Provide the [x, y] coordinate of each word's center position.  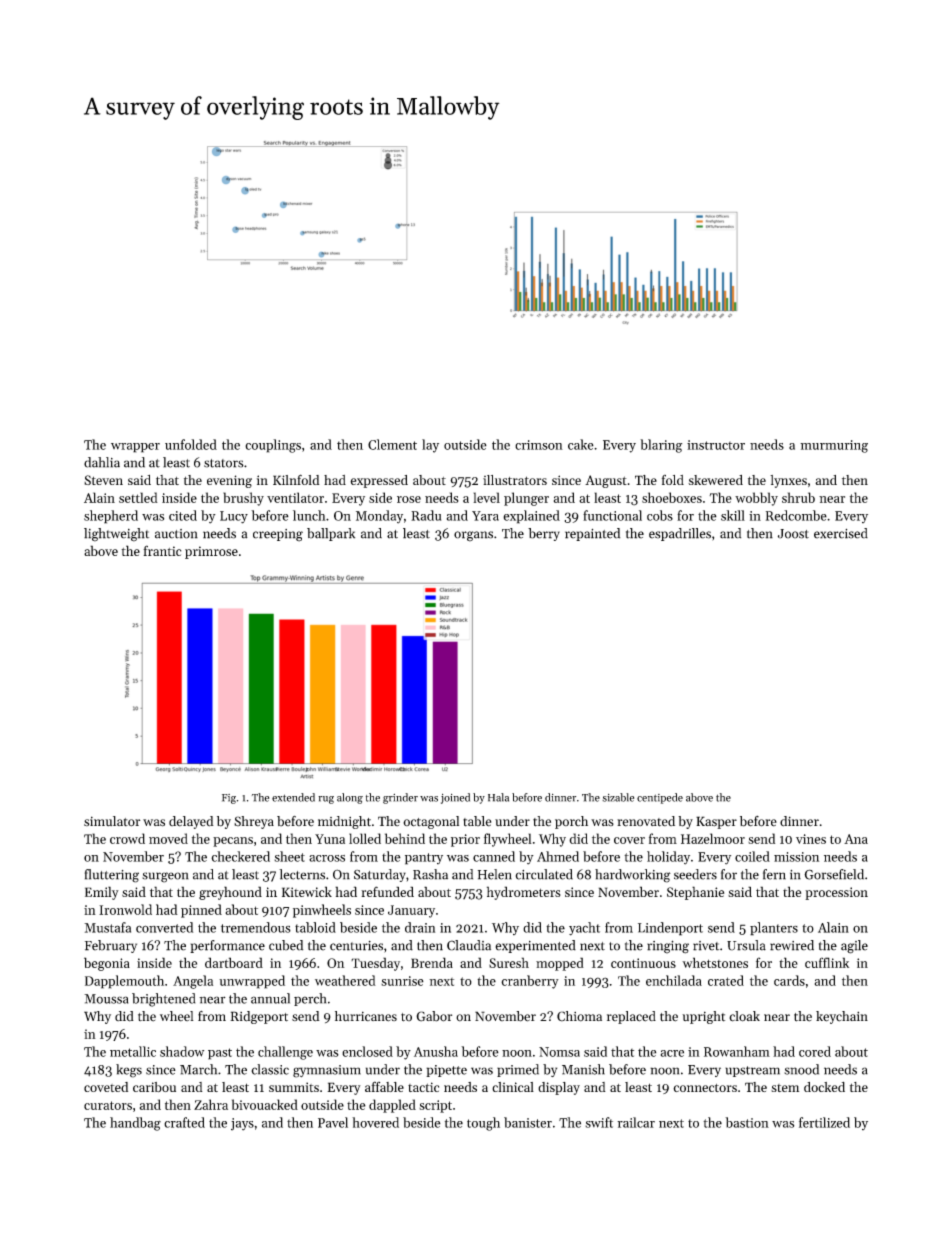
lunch [309, 515]
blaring [661, 446]
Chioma [579, 1016]
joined [455, 798]
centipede [660, 798]
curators [108, 1105]
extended [293, 797]
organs [473, 536]
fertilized [824, 1122]
